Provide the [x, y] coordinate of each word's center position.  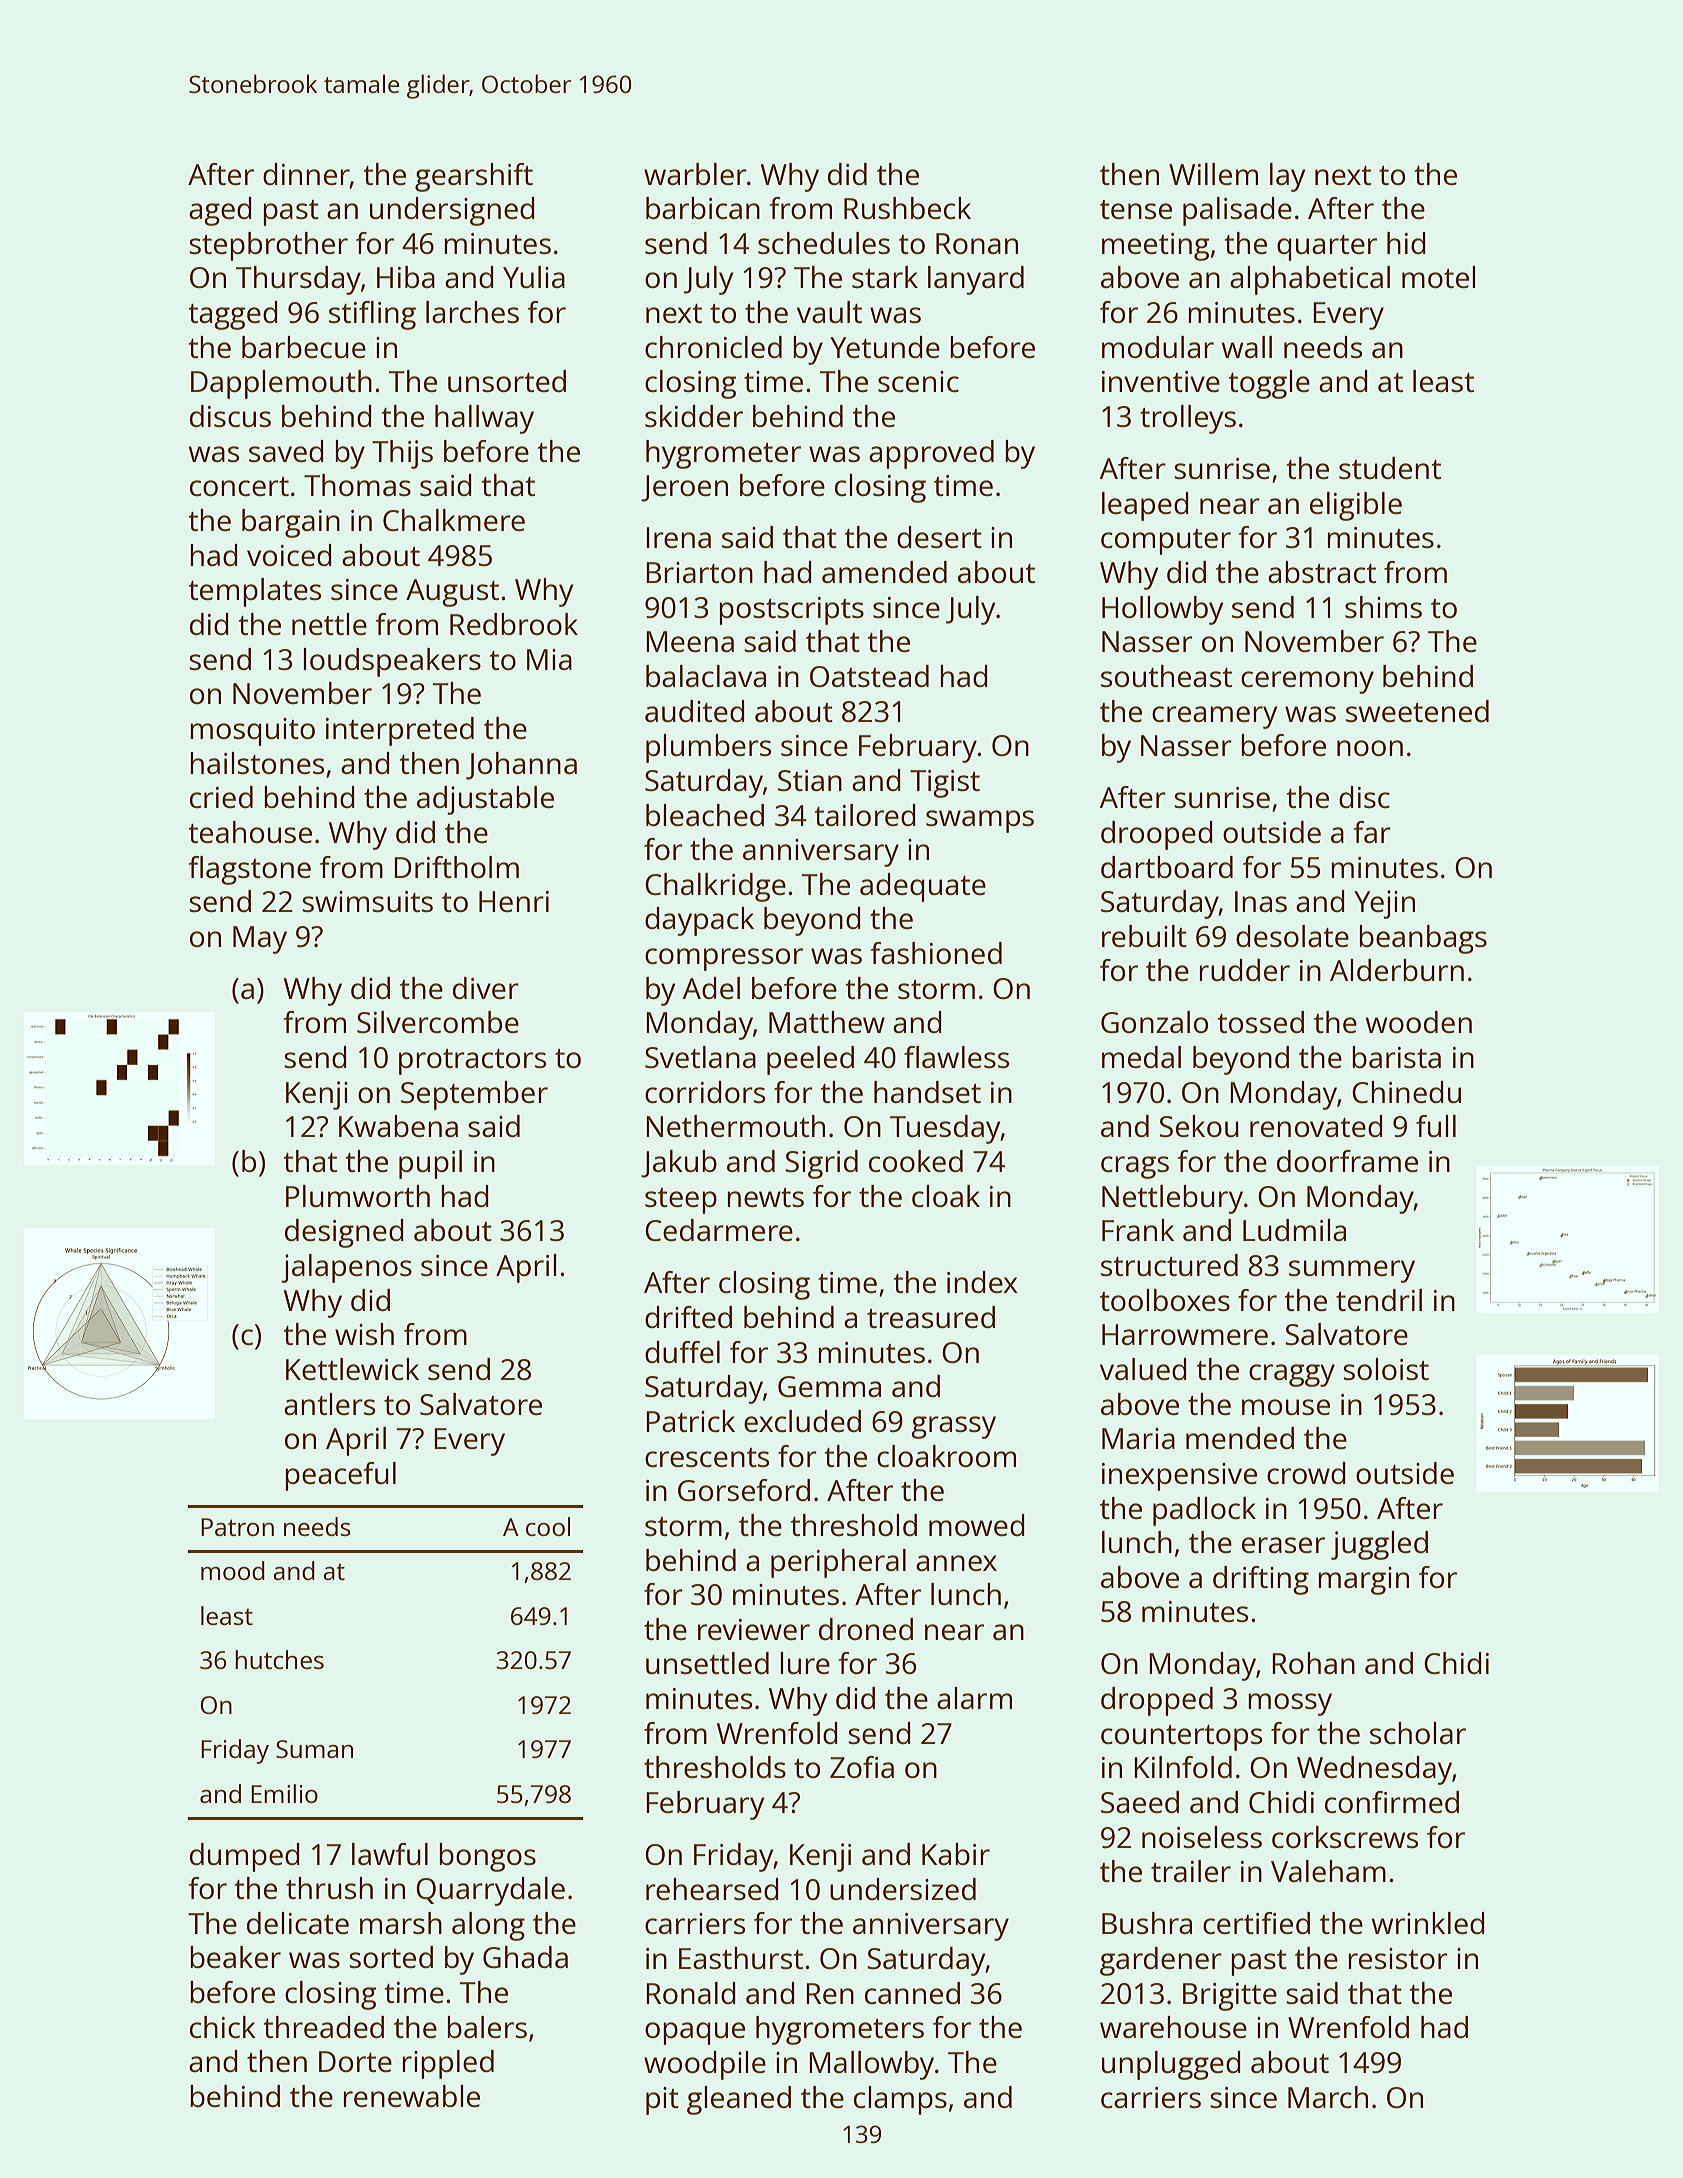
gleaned [739, 2100]
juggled [1379, 1545]
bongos [487, 1857]
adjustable [485, 800]
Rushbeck [907, 208]
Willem [1213, 174]
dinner [306, 174]
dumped [245, 1857]
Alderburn [1397, 970]
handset [927, 1092]
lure [805, 1663]
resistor [1398, 1958]
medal [1141, 1057]
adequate [923, 887]
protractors [472, 1062]
